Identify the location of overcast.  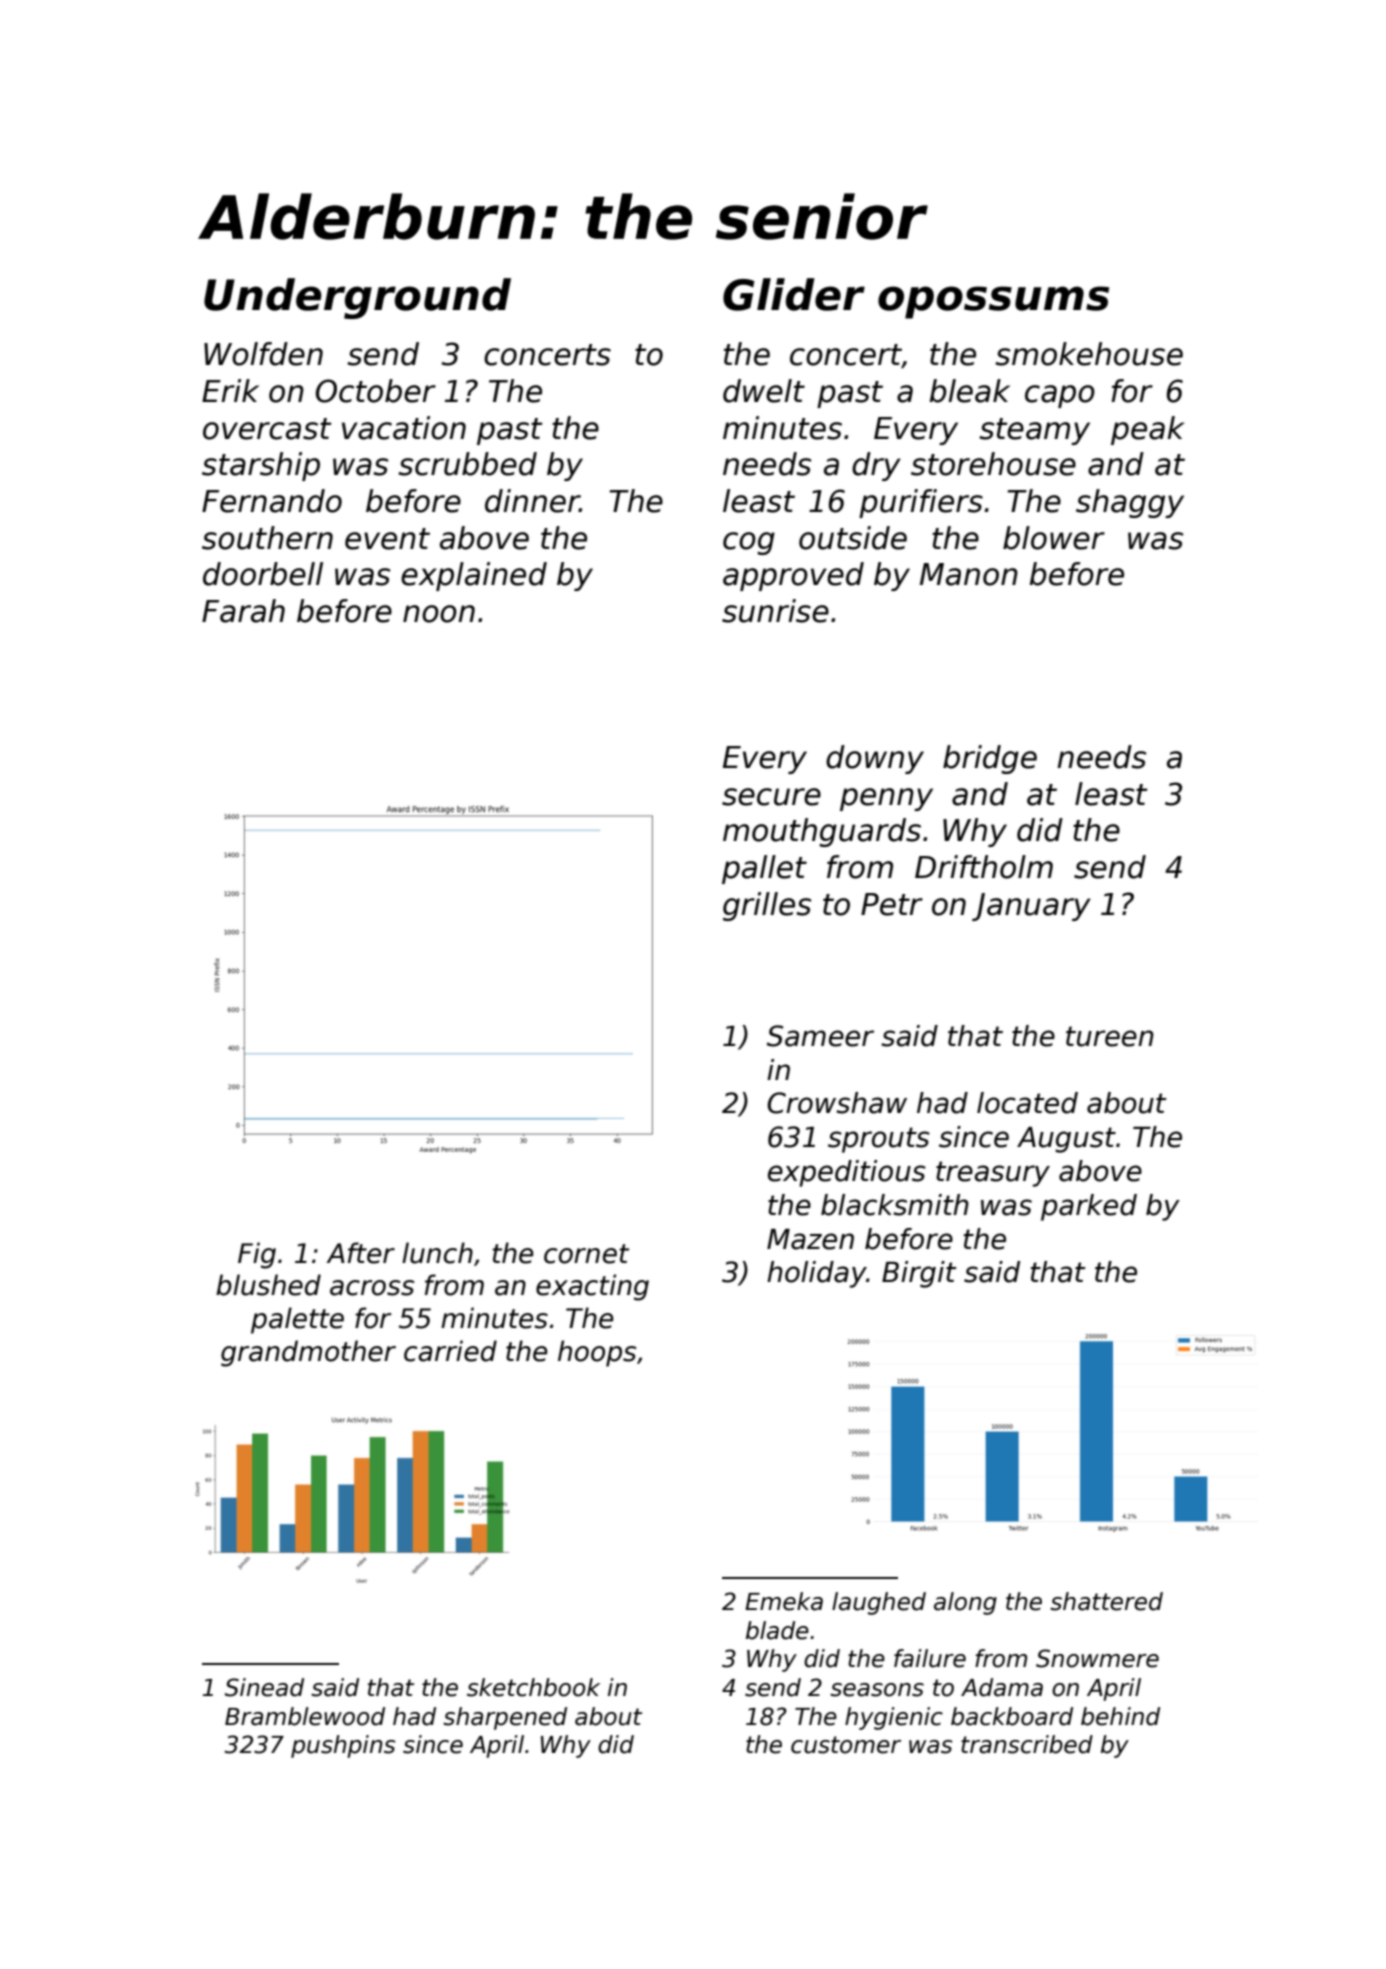
(267, 429).
